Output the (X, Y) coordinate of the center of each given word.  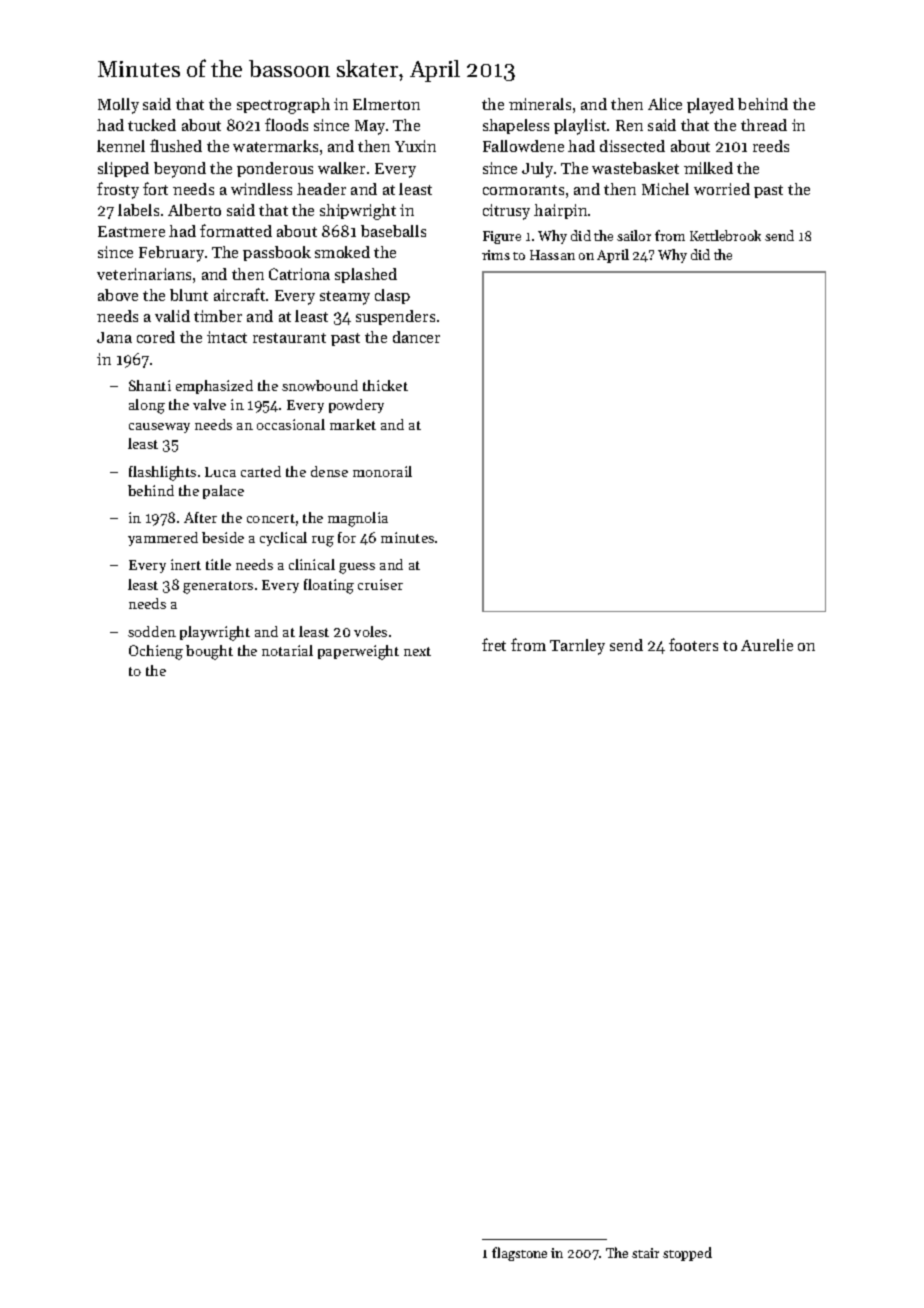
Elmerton (386, 104)
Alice (665, 104)
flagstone (519, 1254)
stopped (687, 1254)
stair (645, 1253)
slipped (123, 169)
